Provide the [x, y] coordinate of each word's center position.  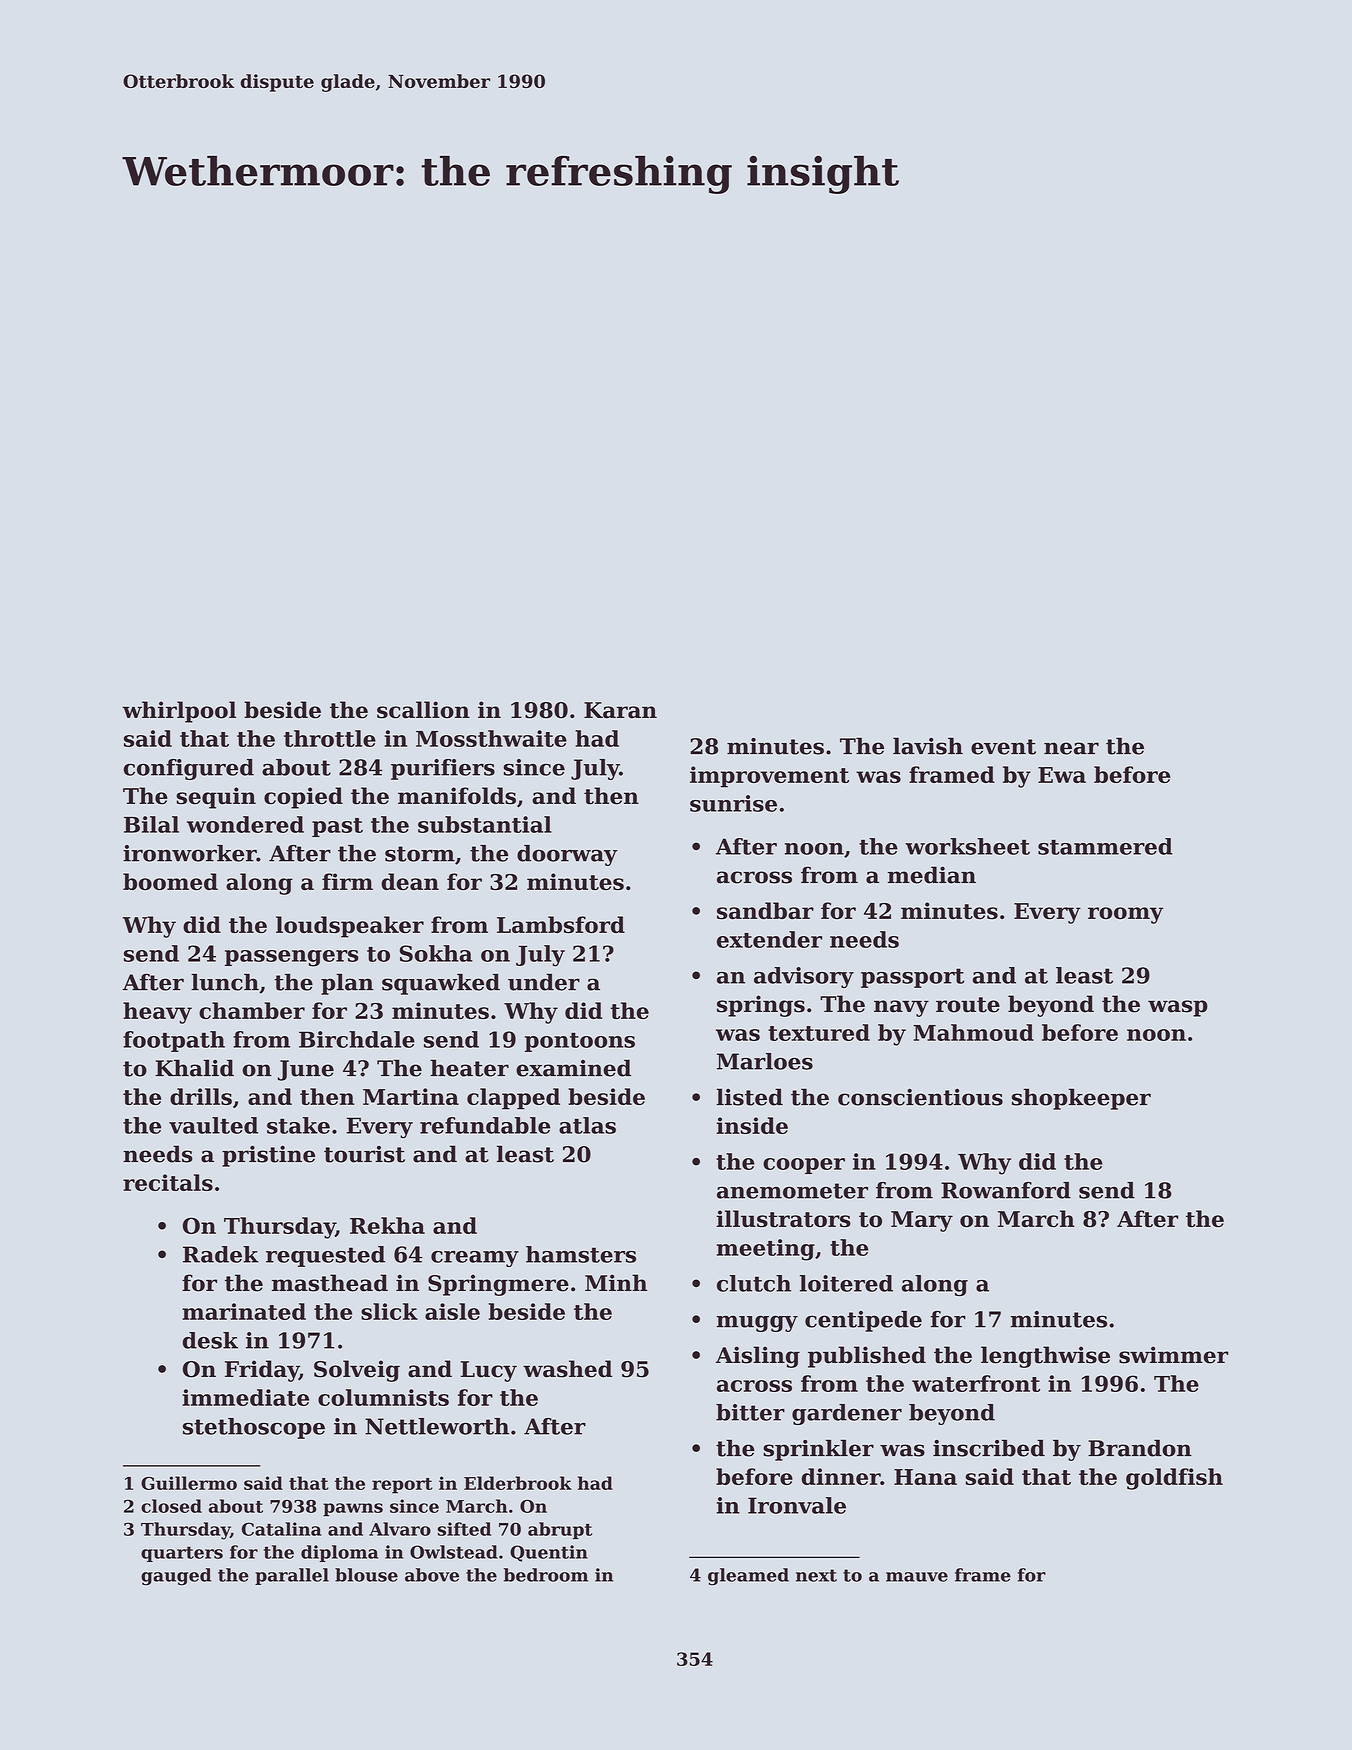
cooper [804, 1166]
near [1071, 748]
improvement [769, 777]
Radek [221, 1254]
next [816, 1575]
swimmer [1173, 1355]
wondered [245, 824]
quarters [182, 1554]
